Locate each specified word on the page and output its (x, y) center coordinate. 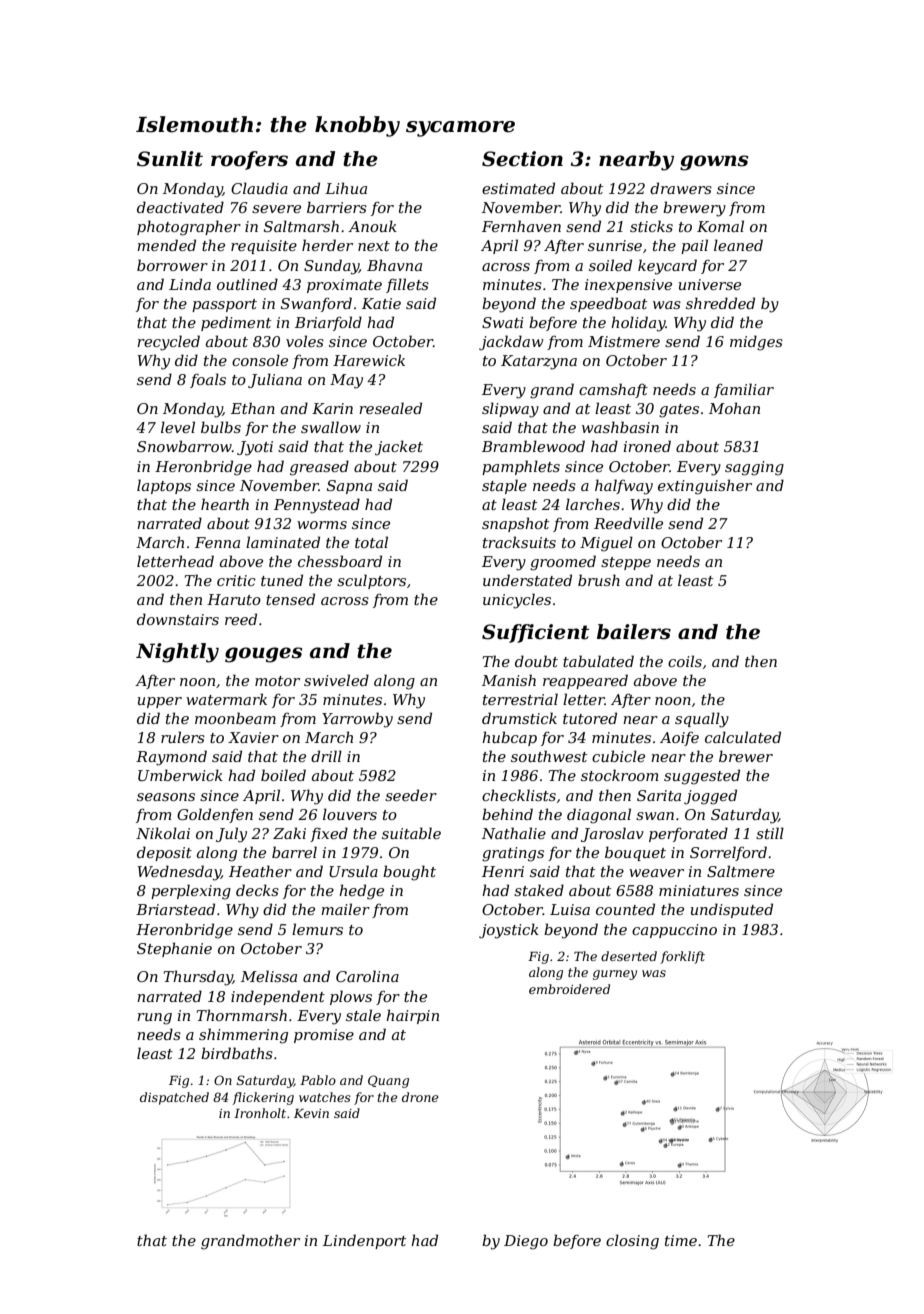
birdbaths (237, 1053)
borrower (172, 265)
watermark (226, 699)
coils (685, 661)
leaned (738, 245)
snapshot (515, 524)
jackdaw (511, 343)
